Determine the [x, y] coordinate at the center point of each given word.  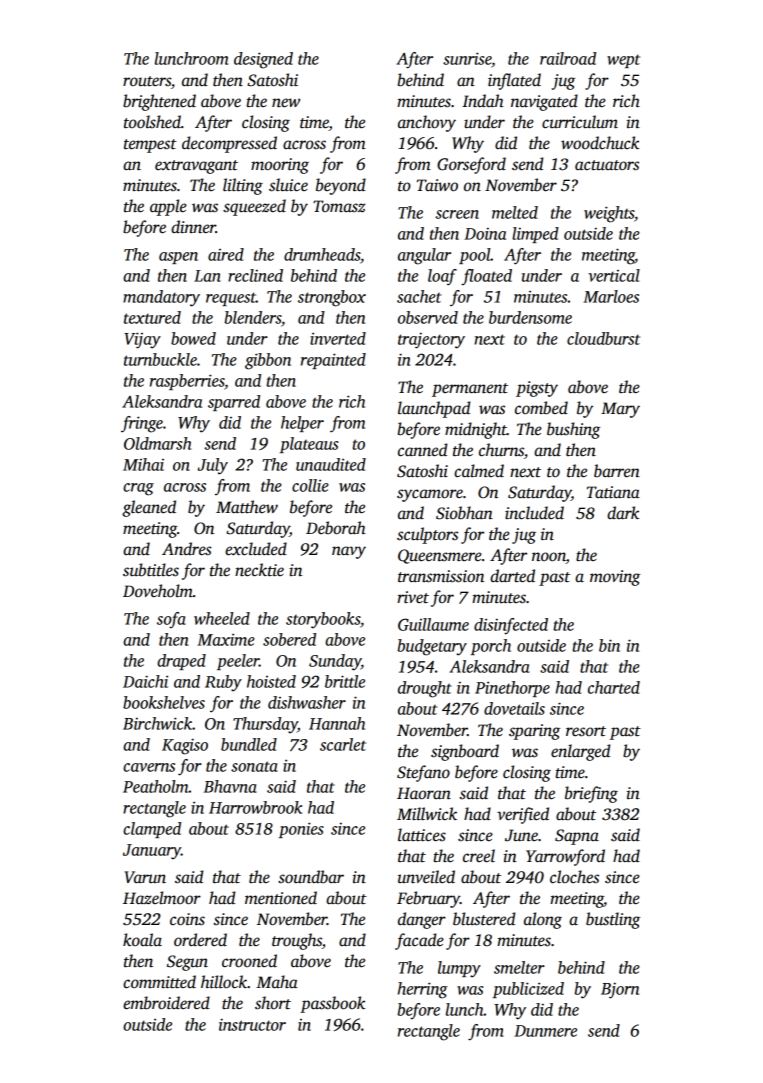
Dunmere [545, 1031]
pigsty [537, 389]
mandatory [161, 298]
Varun [145, 877]
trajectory [431, 340]
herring [423, 990]
